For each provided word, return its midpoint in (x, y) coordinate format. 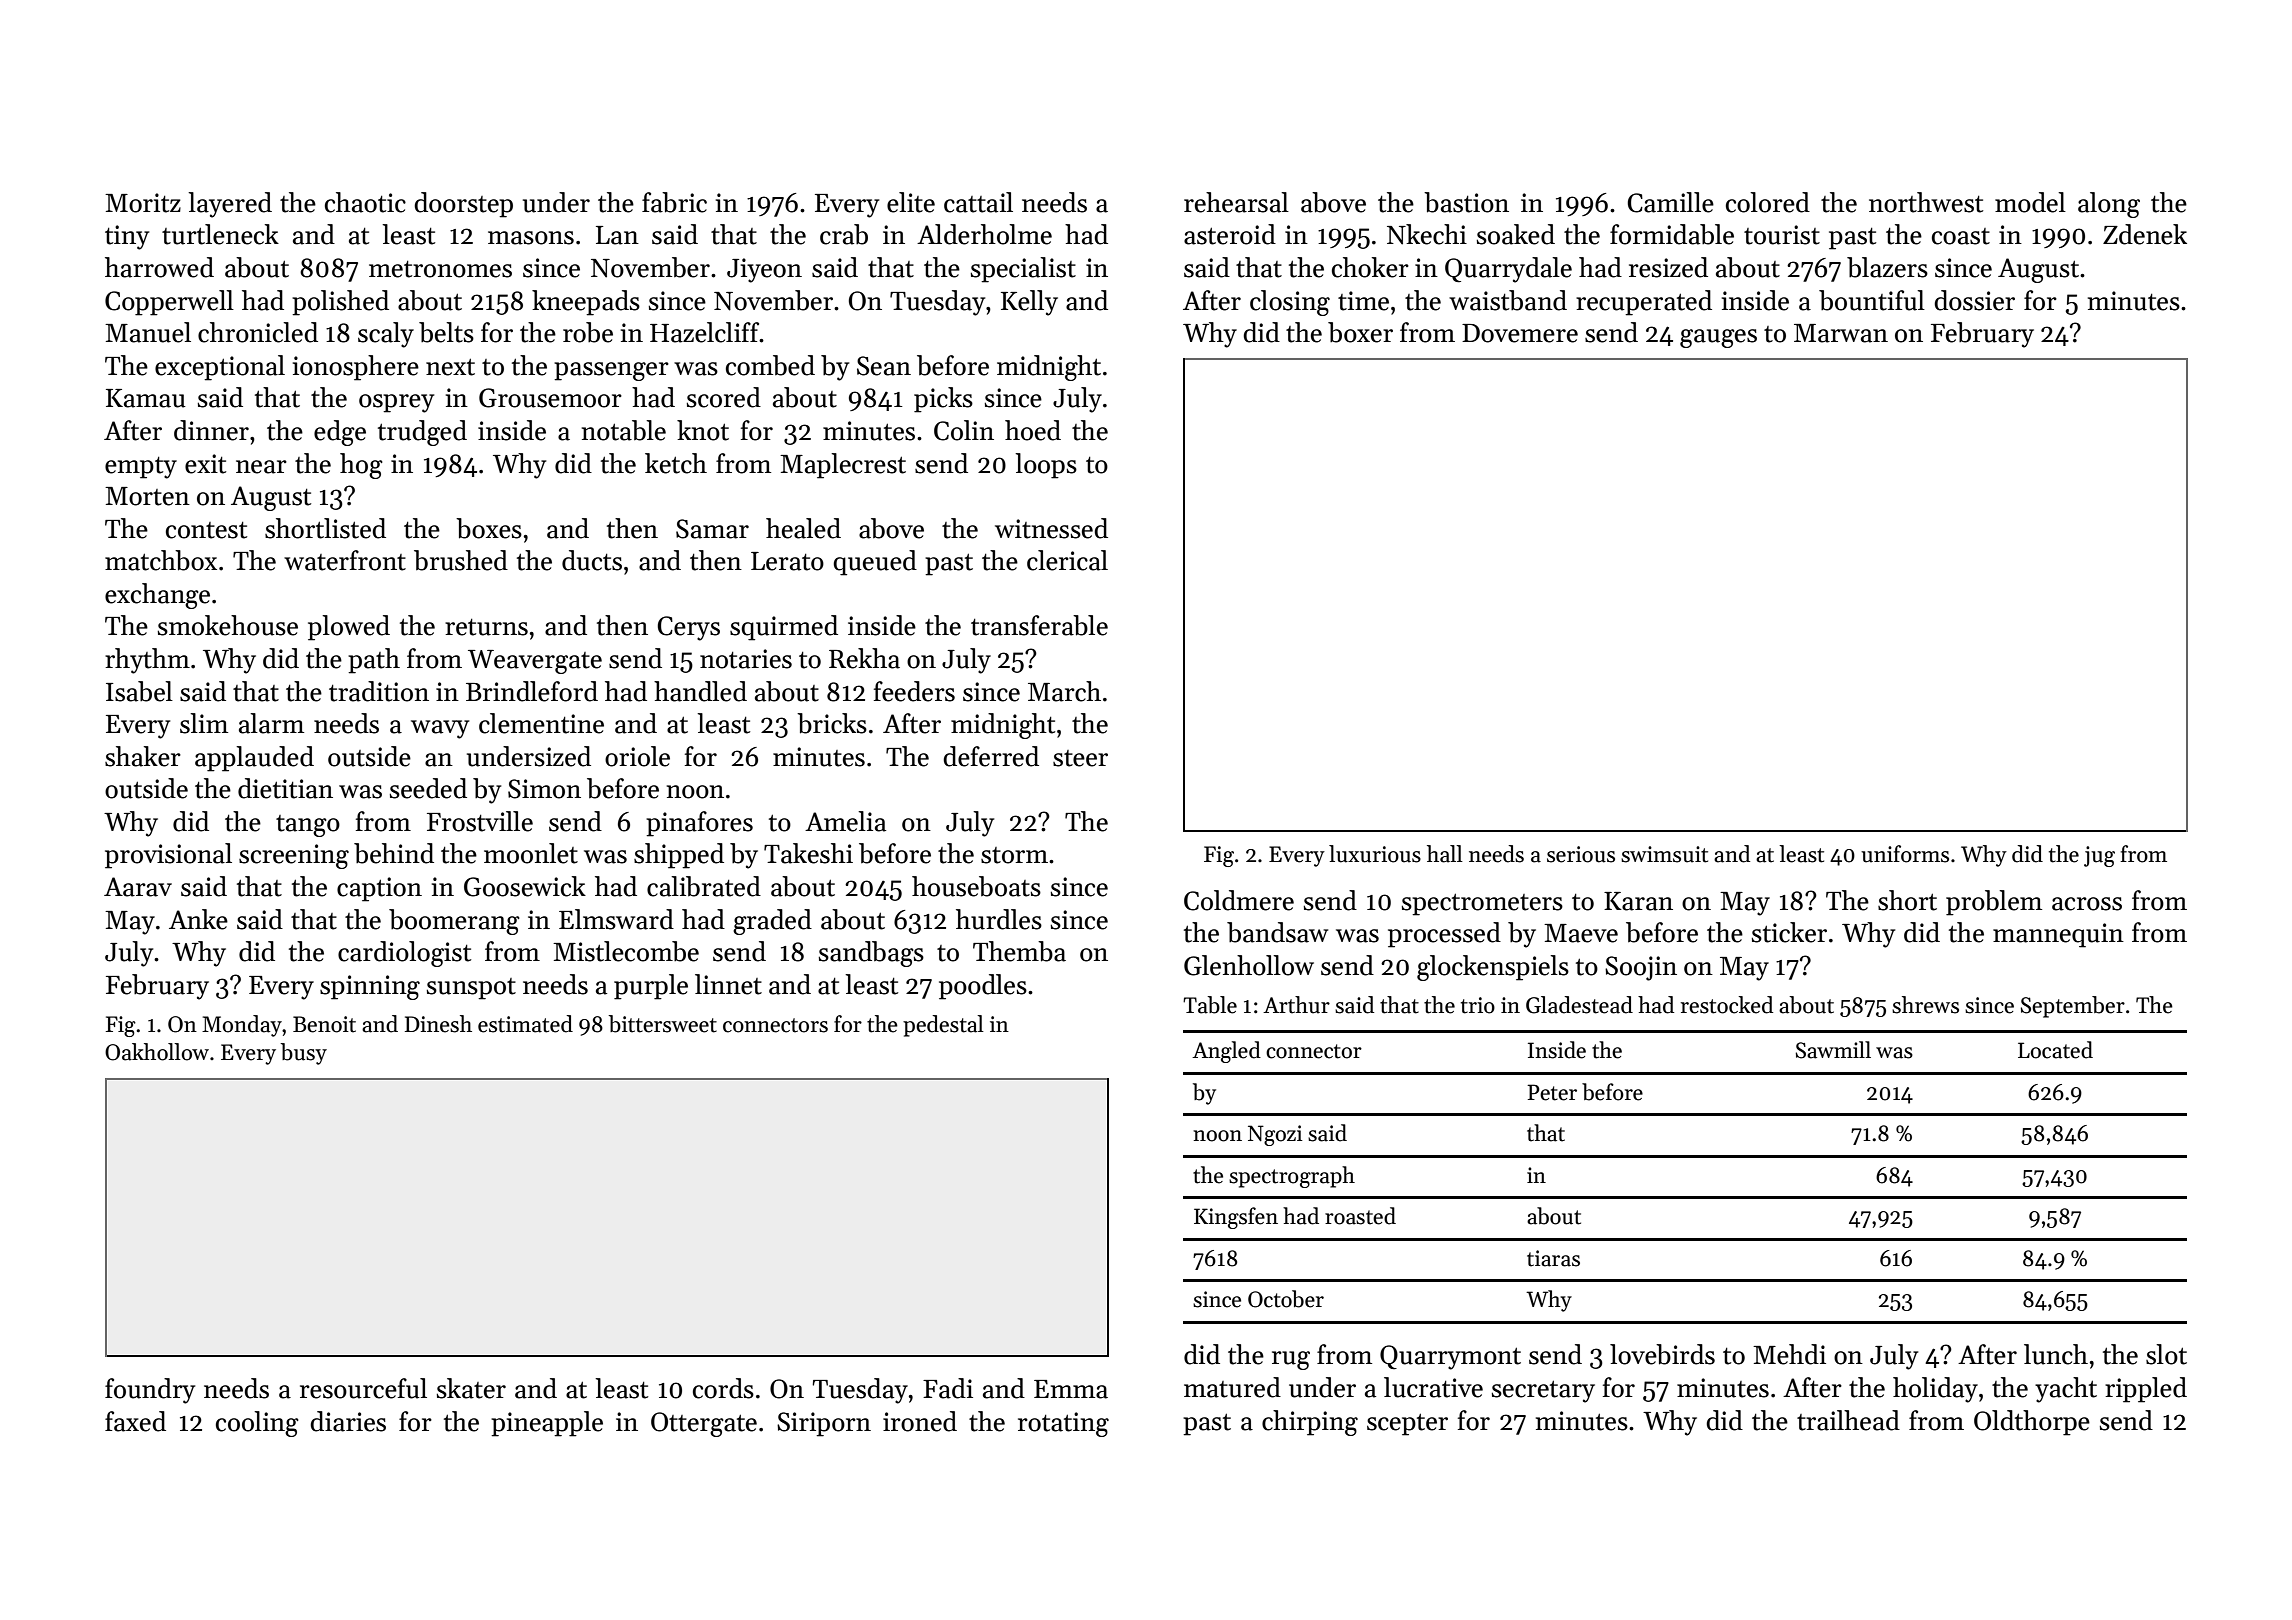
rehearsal (1236, 202)
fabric (674, 202)
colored (1768, 202)
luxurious (1375, 854)
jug (2099, 856)
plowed (349, 628)
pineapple (547, 1424)
